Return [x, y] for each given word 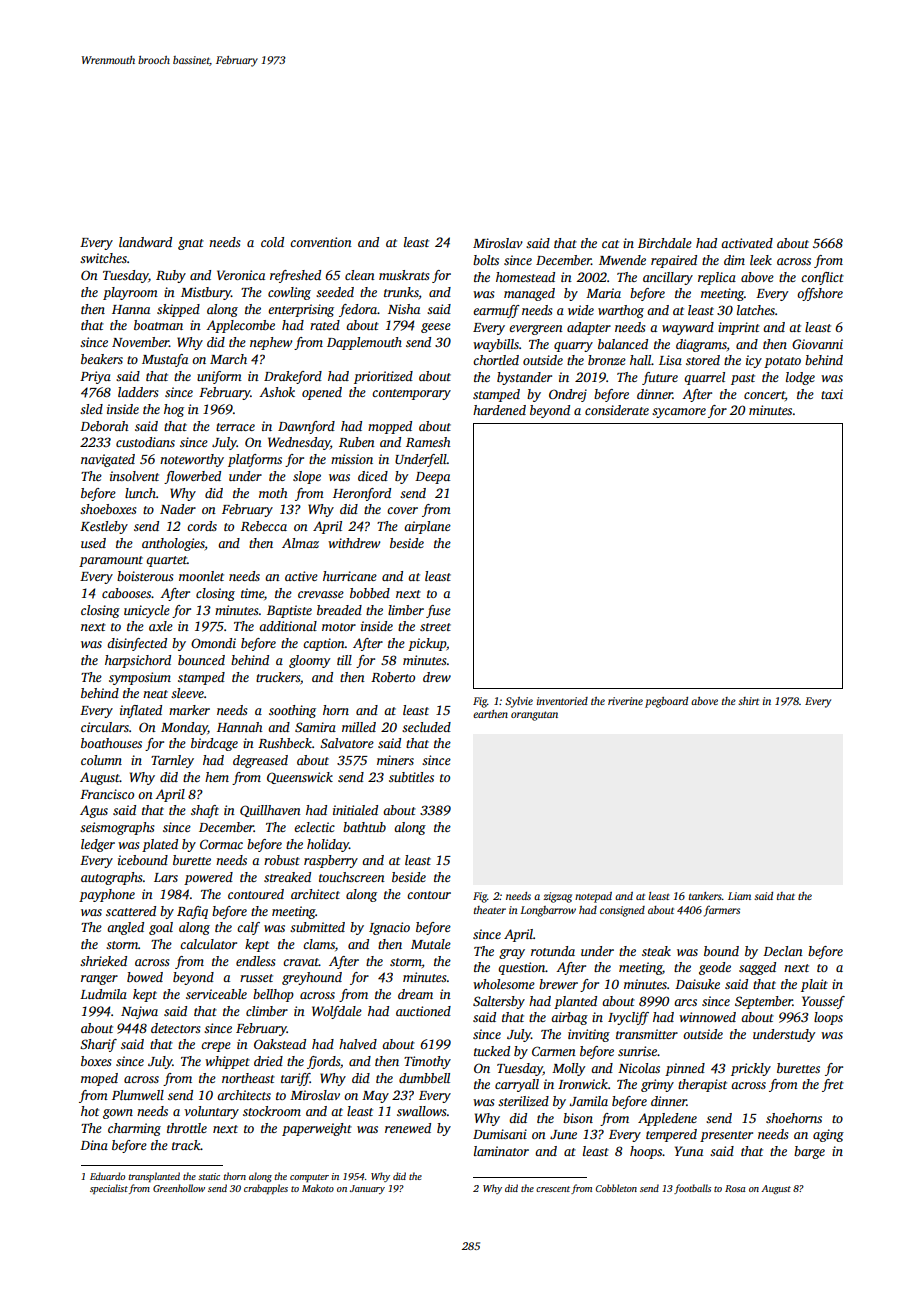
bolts [486, 260]
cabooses [126, 593]
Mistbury [206, 293]
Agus [94, 811]
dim [734, 260]
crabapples [266, 1189]
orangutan [534, 716]
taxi [832, 394]
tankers [705, 896]
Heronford [362, 494]
